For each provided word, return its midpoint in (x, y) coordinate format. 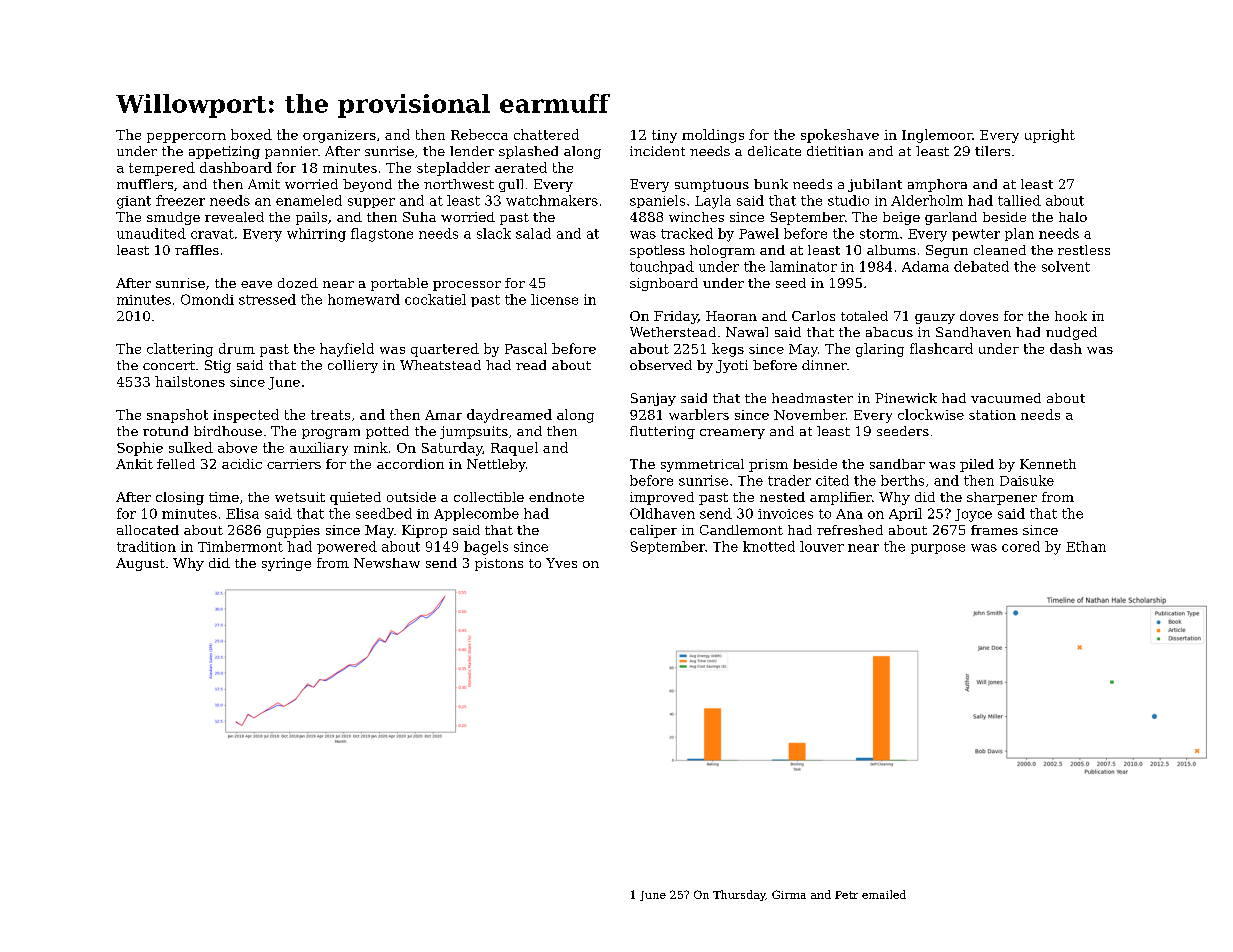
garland (951, 218)
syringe (286, 564)
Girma (789, 894)
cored (1021, 546)
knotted (769, 546)
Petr (846, 895)
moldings (713, 136)
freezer (180, 200)
